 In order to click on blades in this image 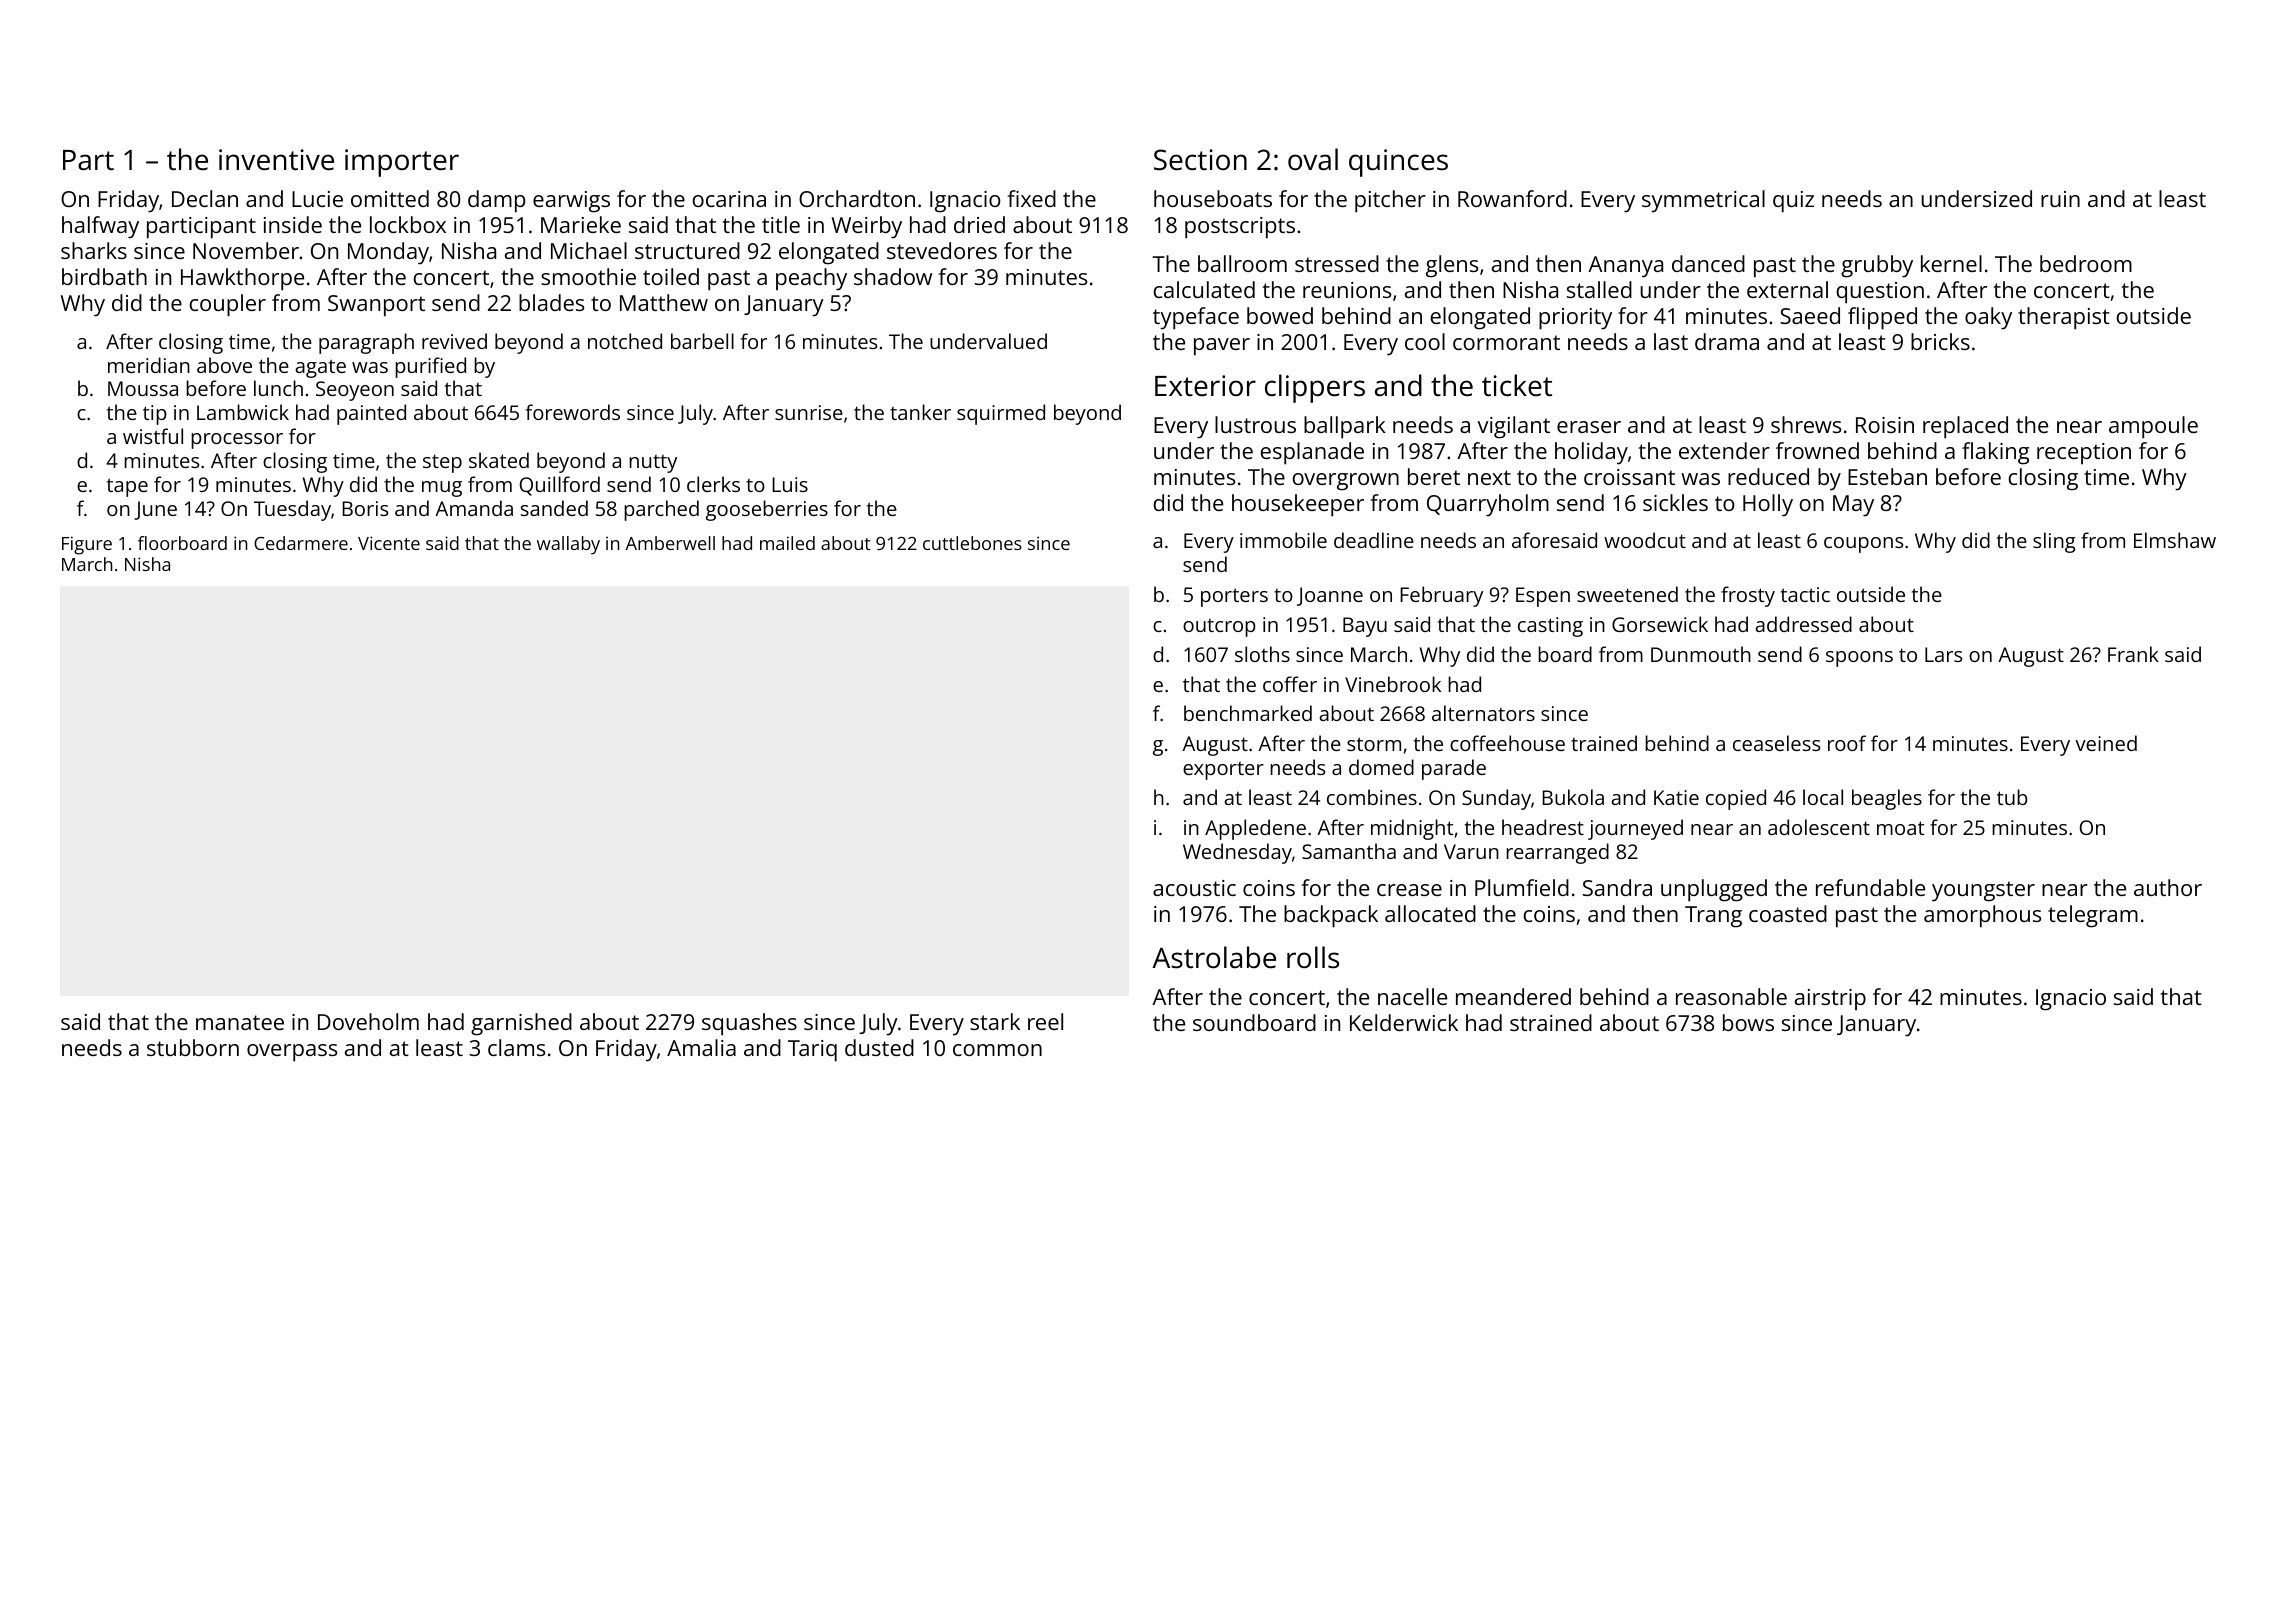, I will do `click(551, 302)`.
